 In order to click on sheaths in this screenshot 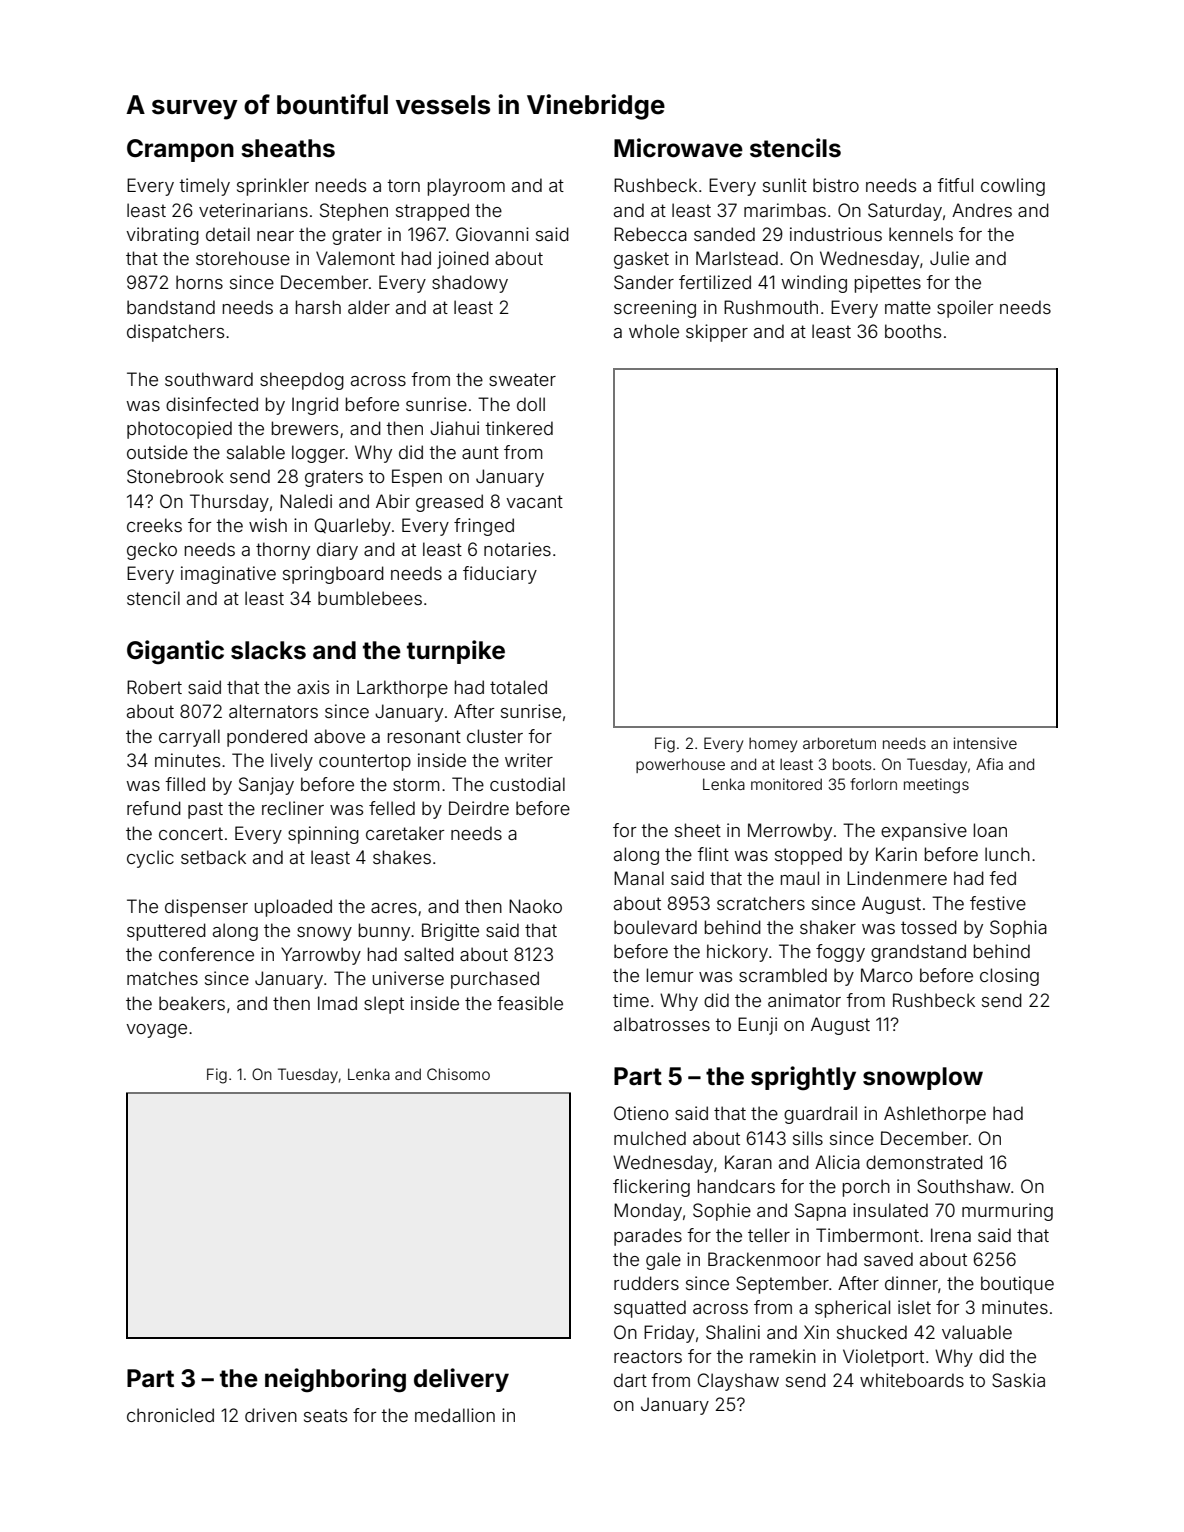, I will do `click(288, 148)`.
